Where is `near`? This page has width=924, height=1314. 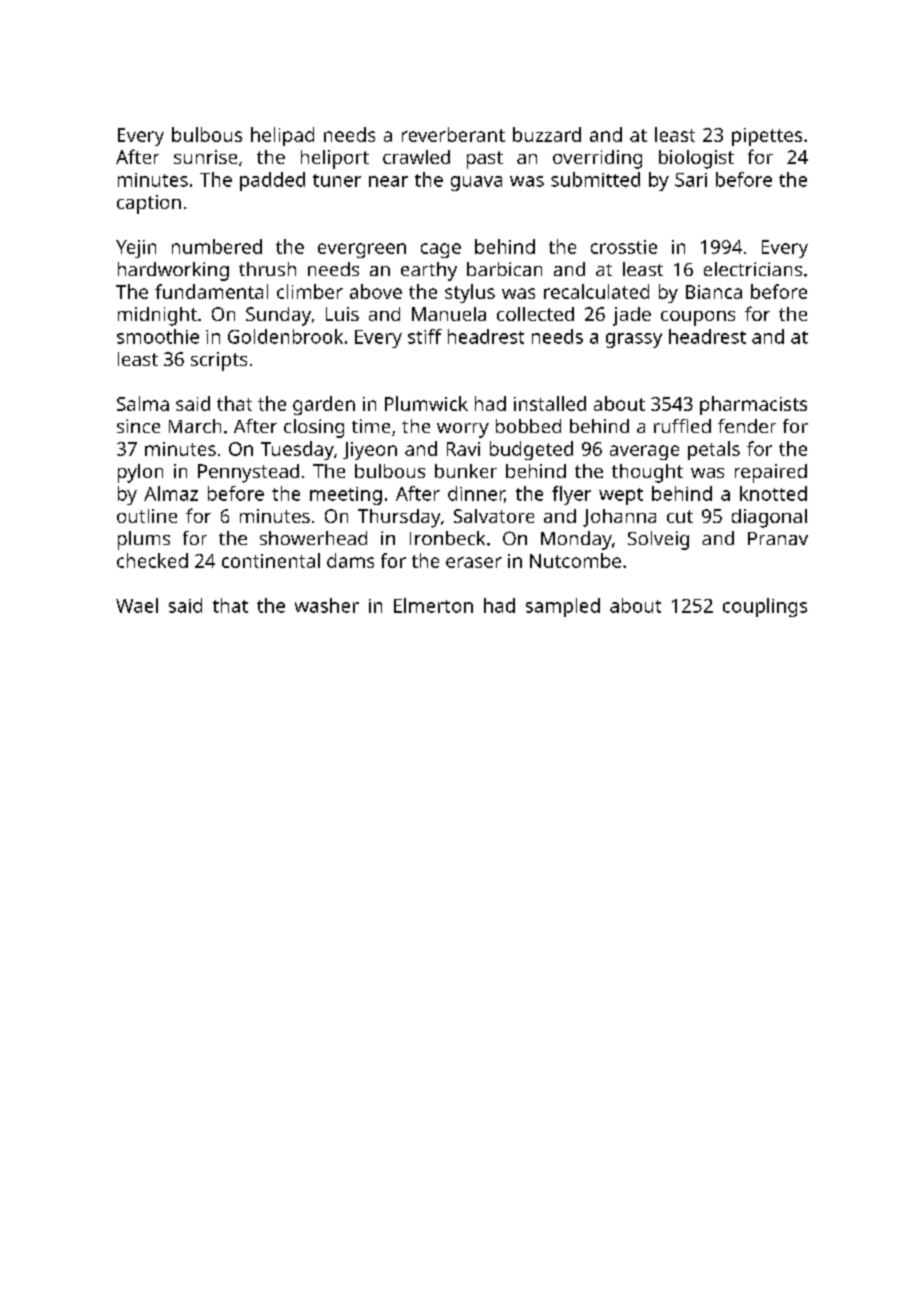
near is located at coordinates (388, 181).
